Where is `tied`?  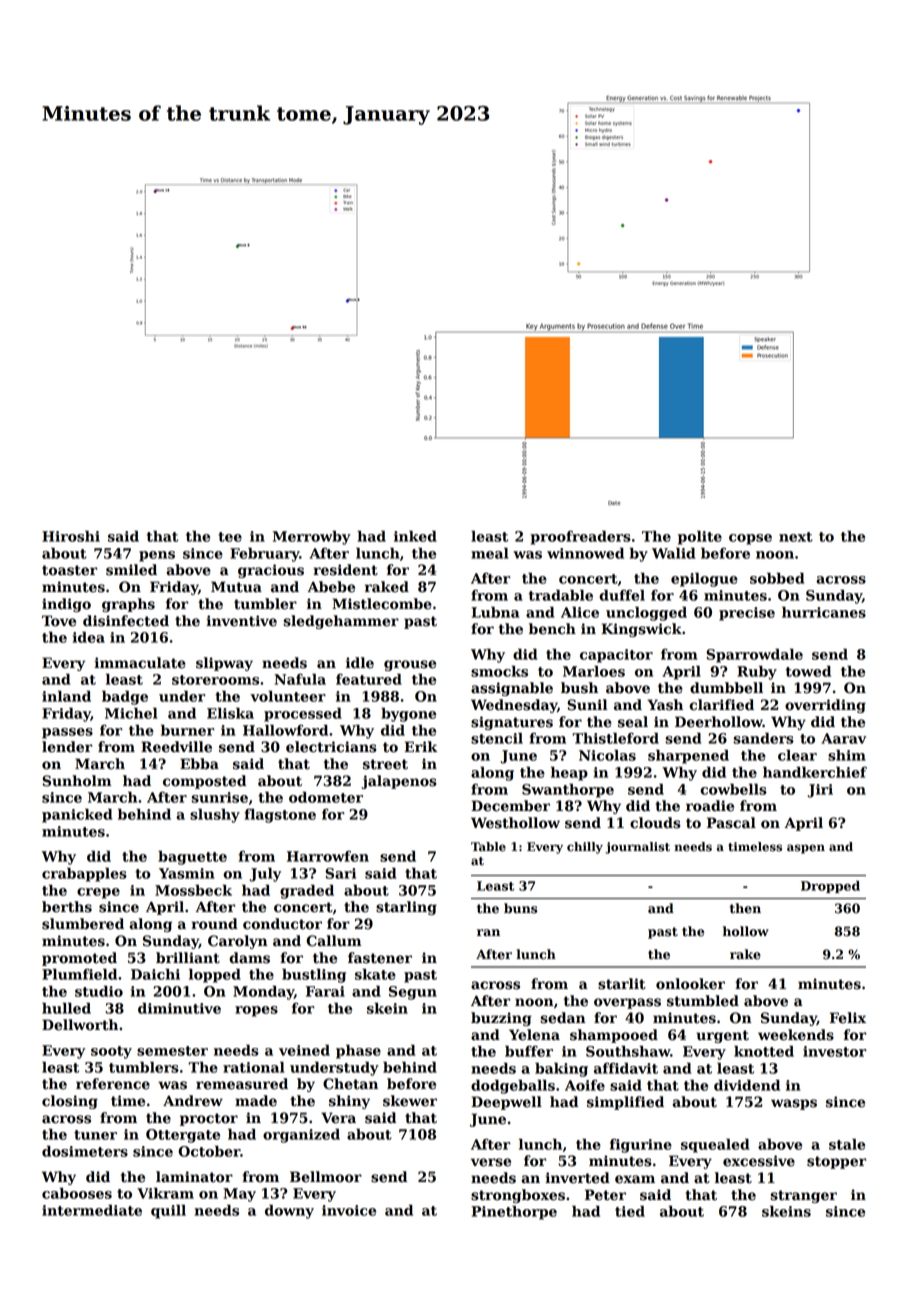 tied is located at coordinates (630, 1211).
